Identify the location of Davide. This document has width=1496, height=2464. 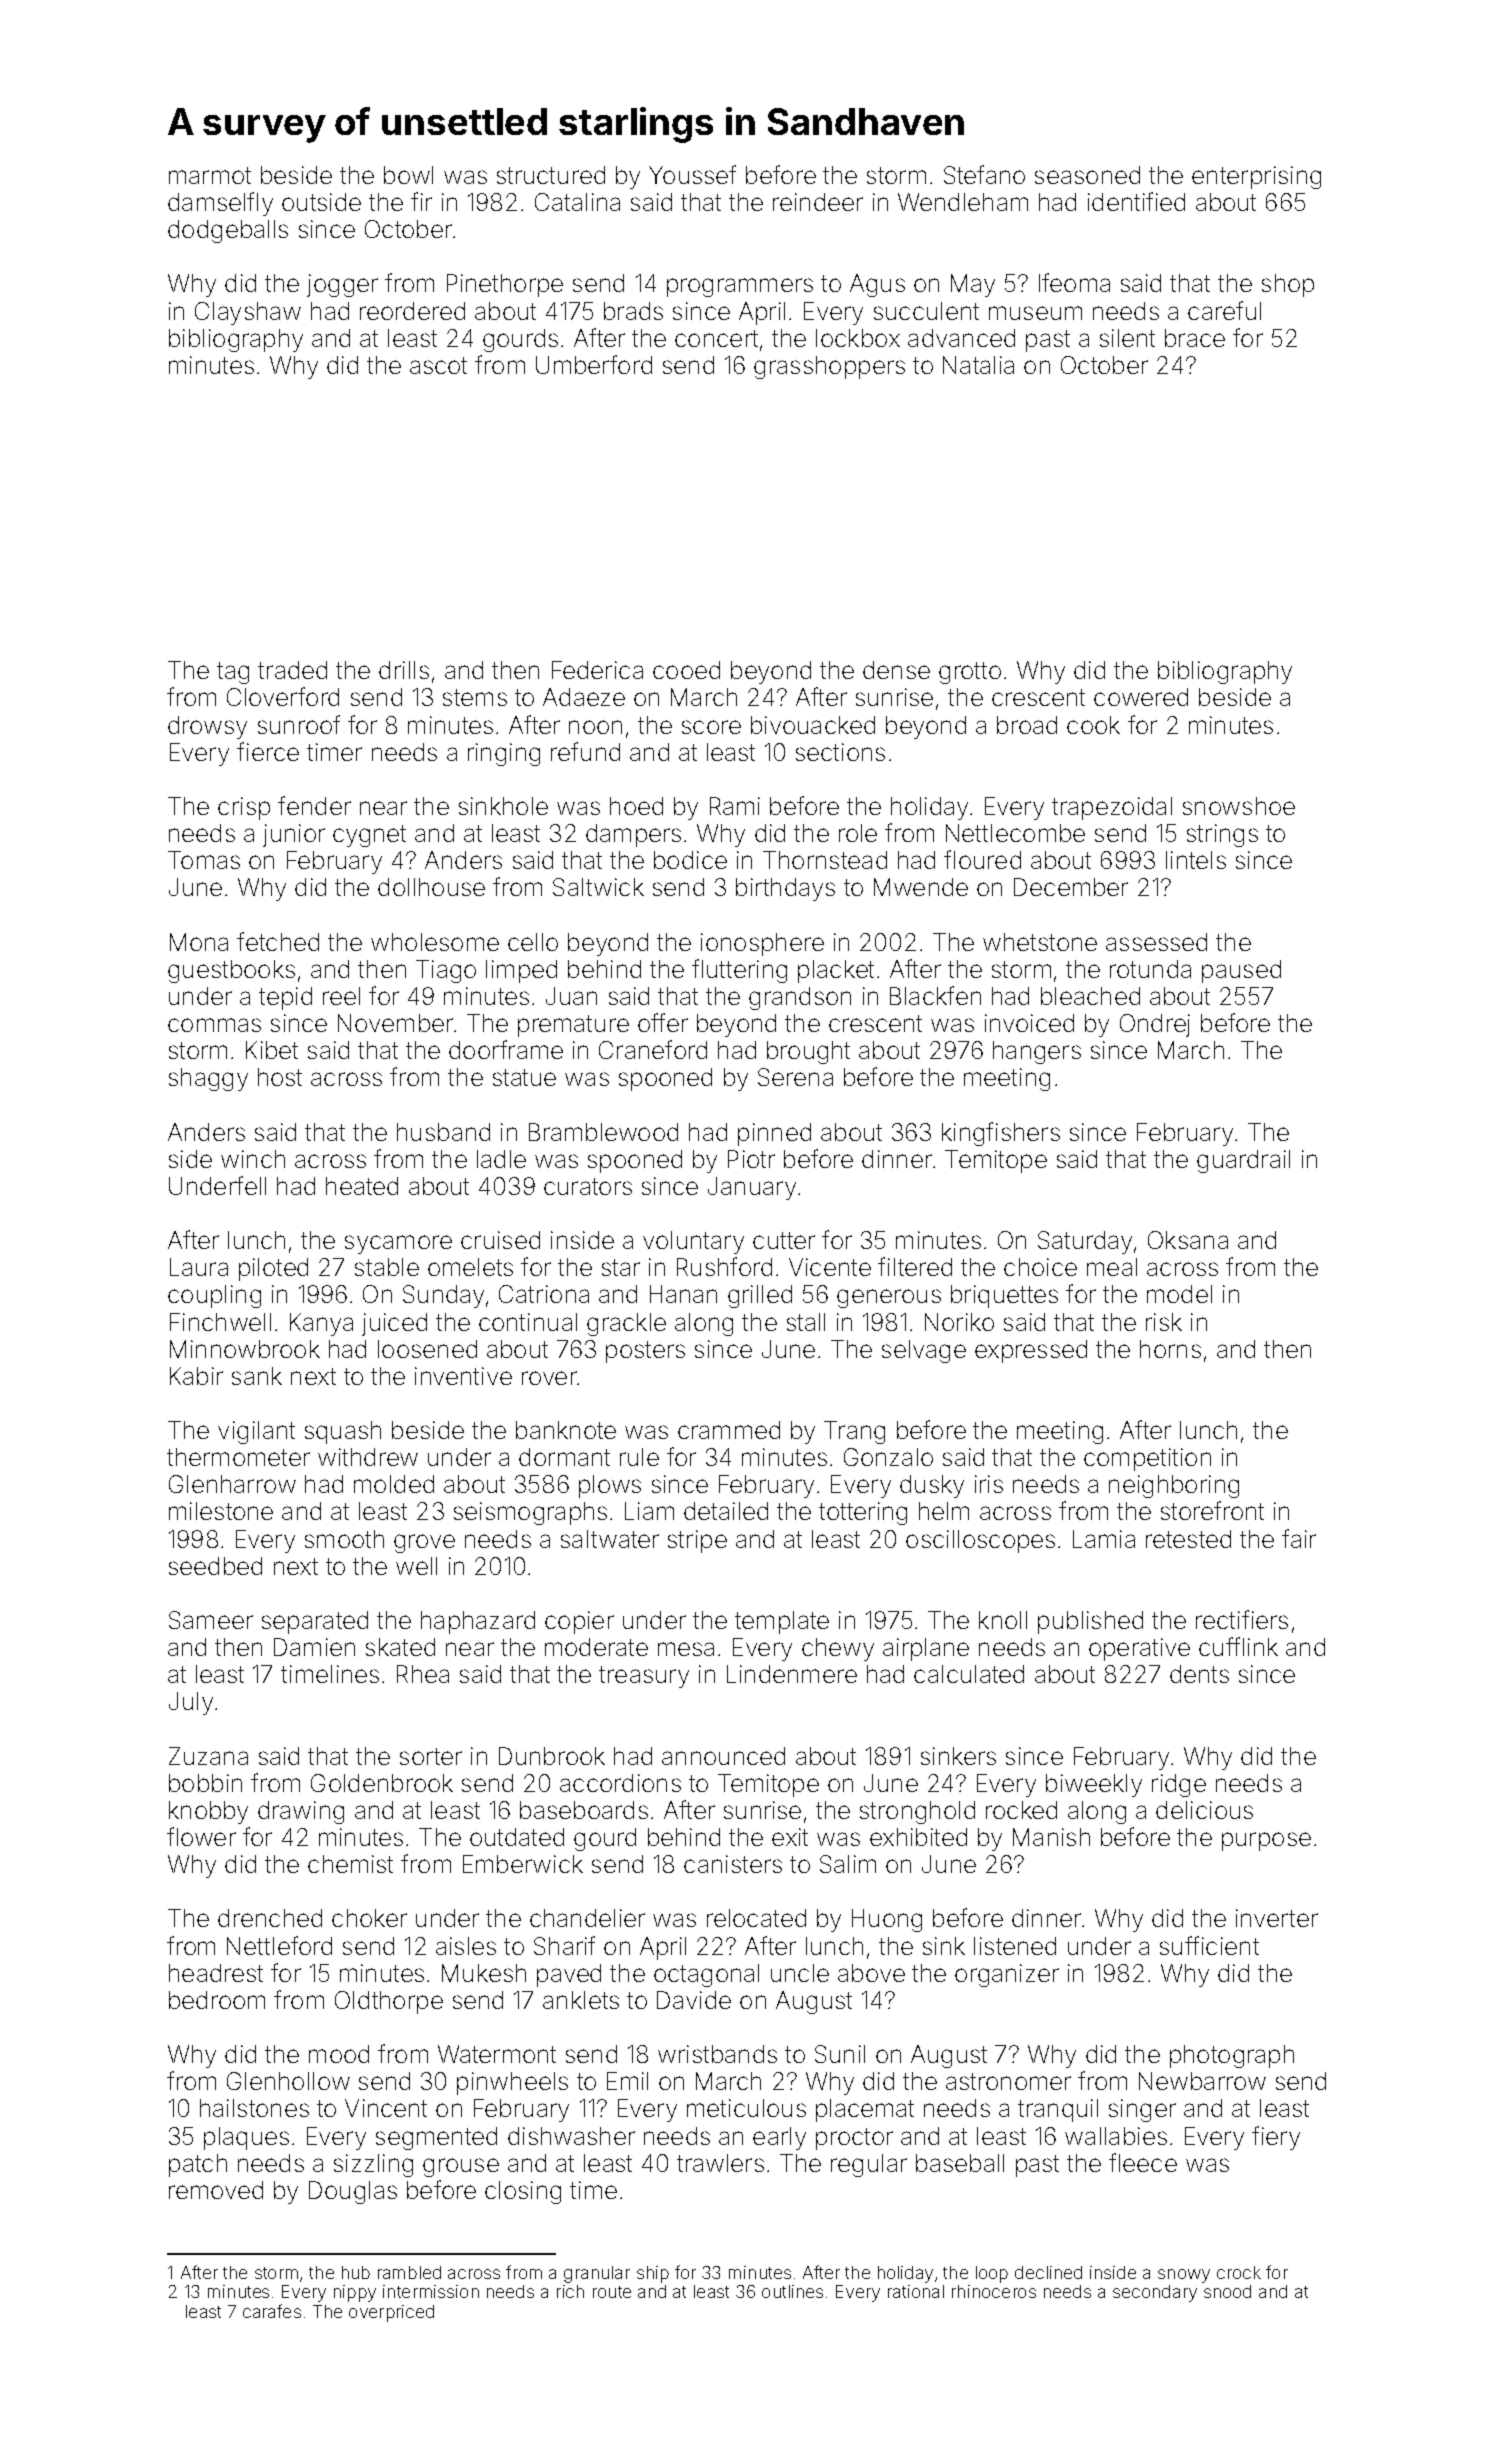
(694, 2000).
